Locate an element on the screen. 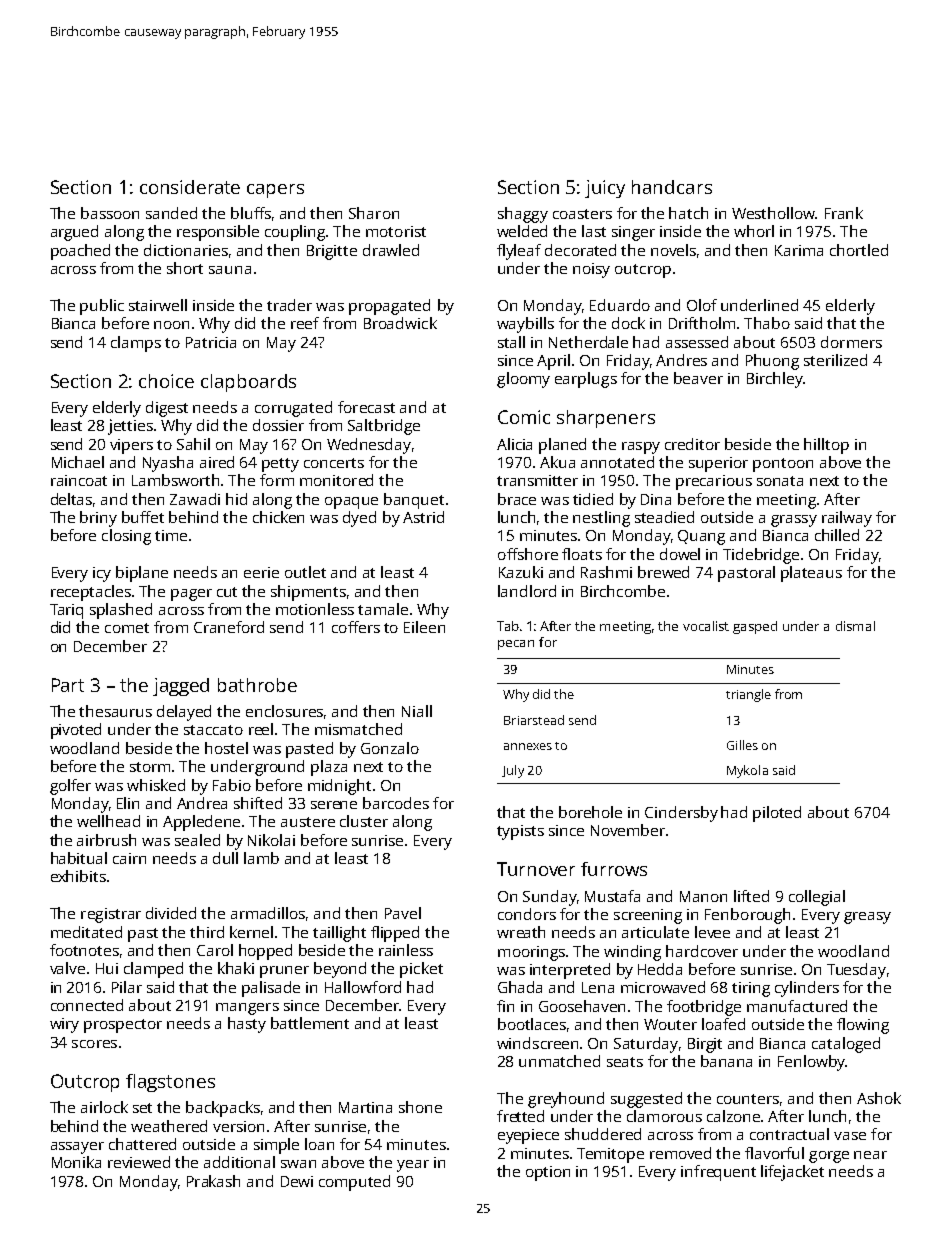  Martina is located at coordinates (365, 1107).
